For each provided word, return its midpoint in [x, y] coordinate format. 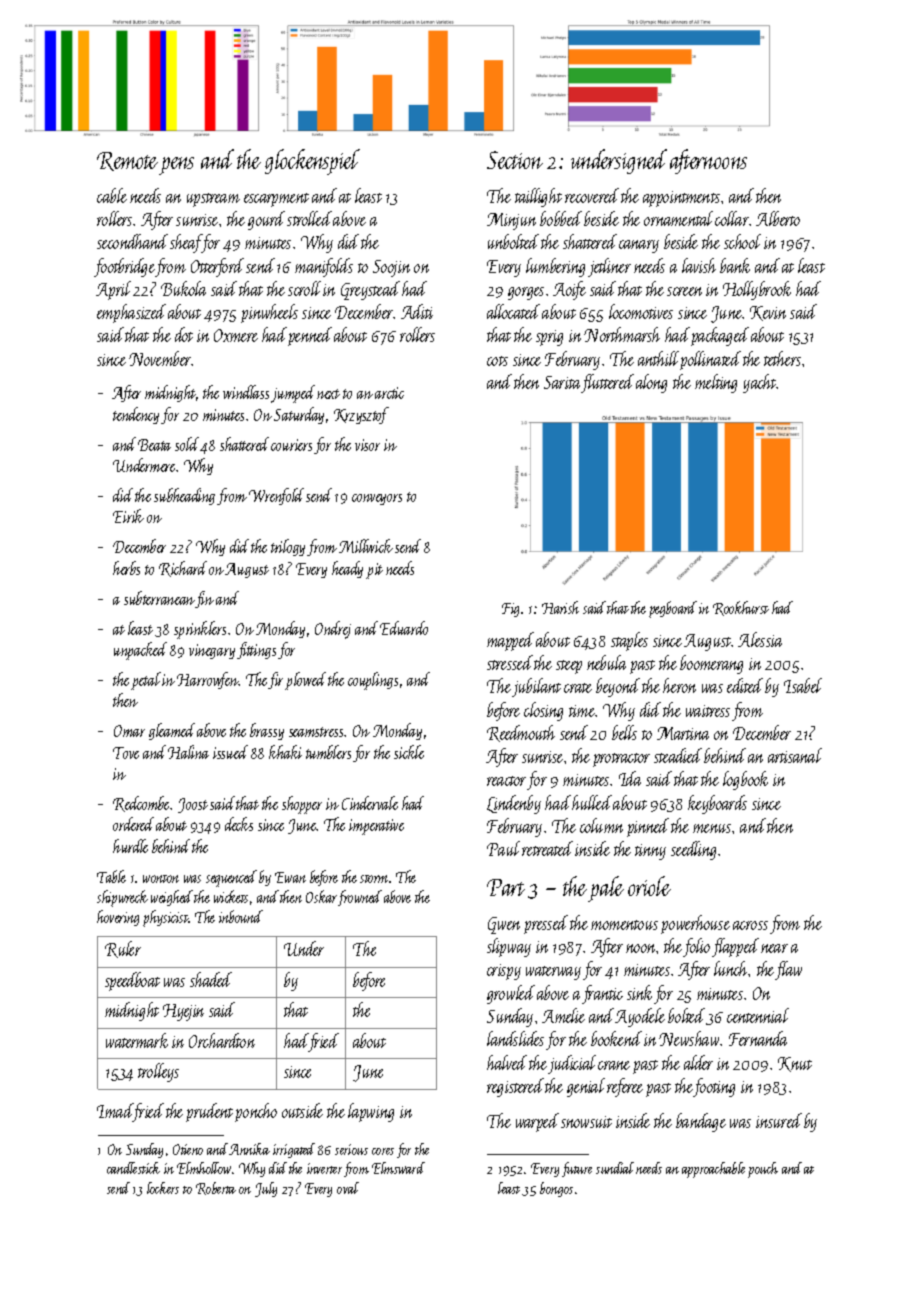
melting [716, 383]
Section [515, 160]
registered [515, 1087]
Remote [127, 161]
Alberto [778, 218]
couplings [373, 681]
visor [367, 445]
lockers [163, 1188]
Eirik [128, 516]
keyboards [717, 804]
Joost [193, 805]
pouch [763, 1170]
